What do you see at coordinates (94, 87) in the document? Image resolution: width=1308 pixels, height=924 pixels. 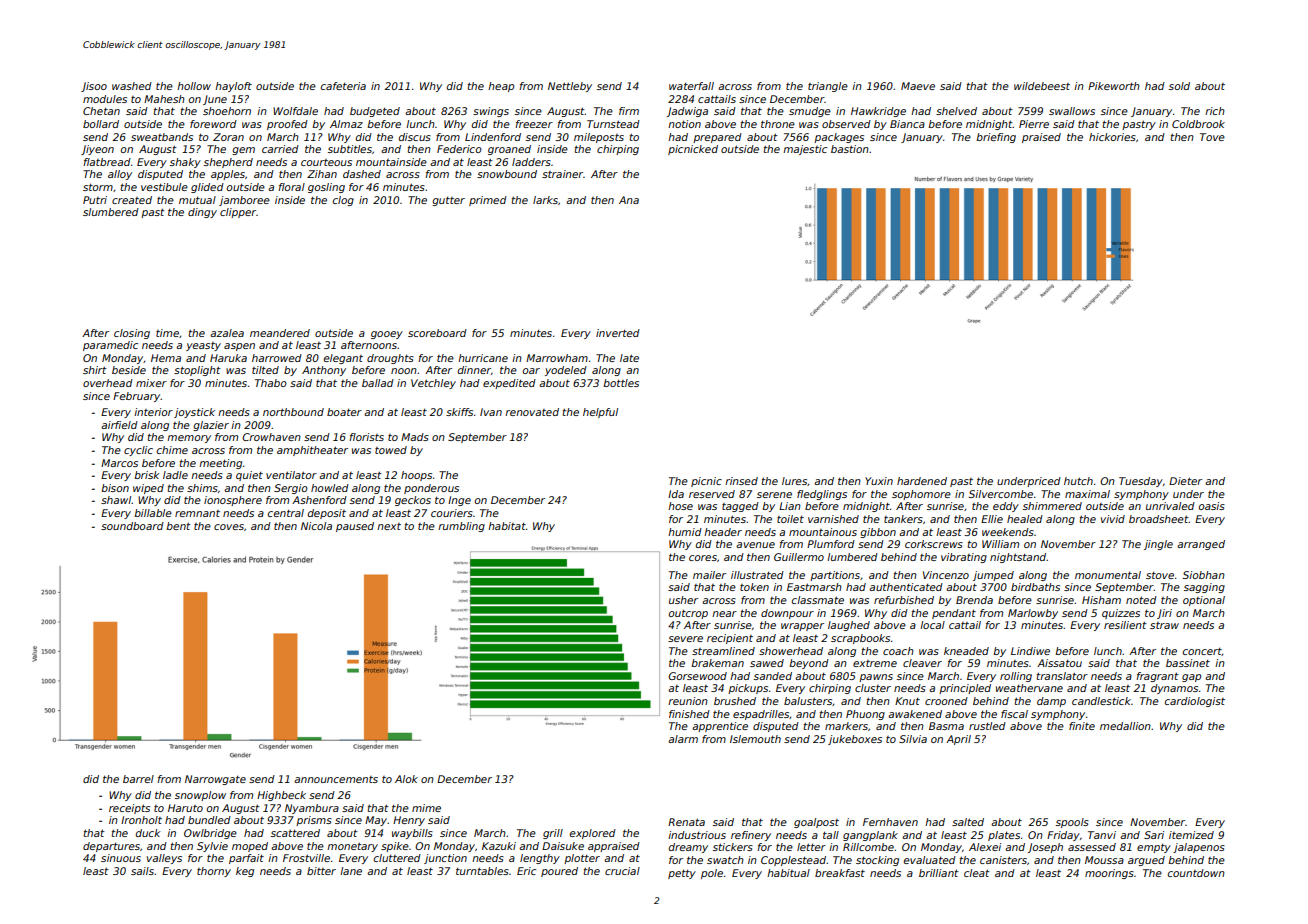 I see `Jisoo` at bounding box center [94, 87].
